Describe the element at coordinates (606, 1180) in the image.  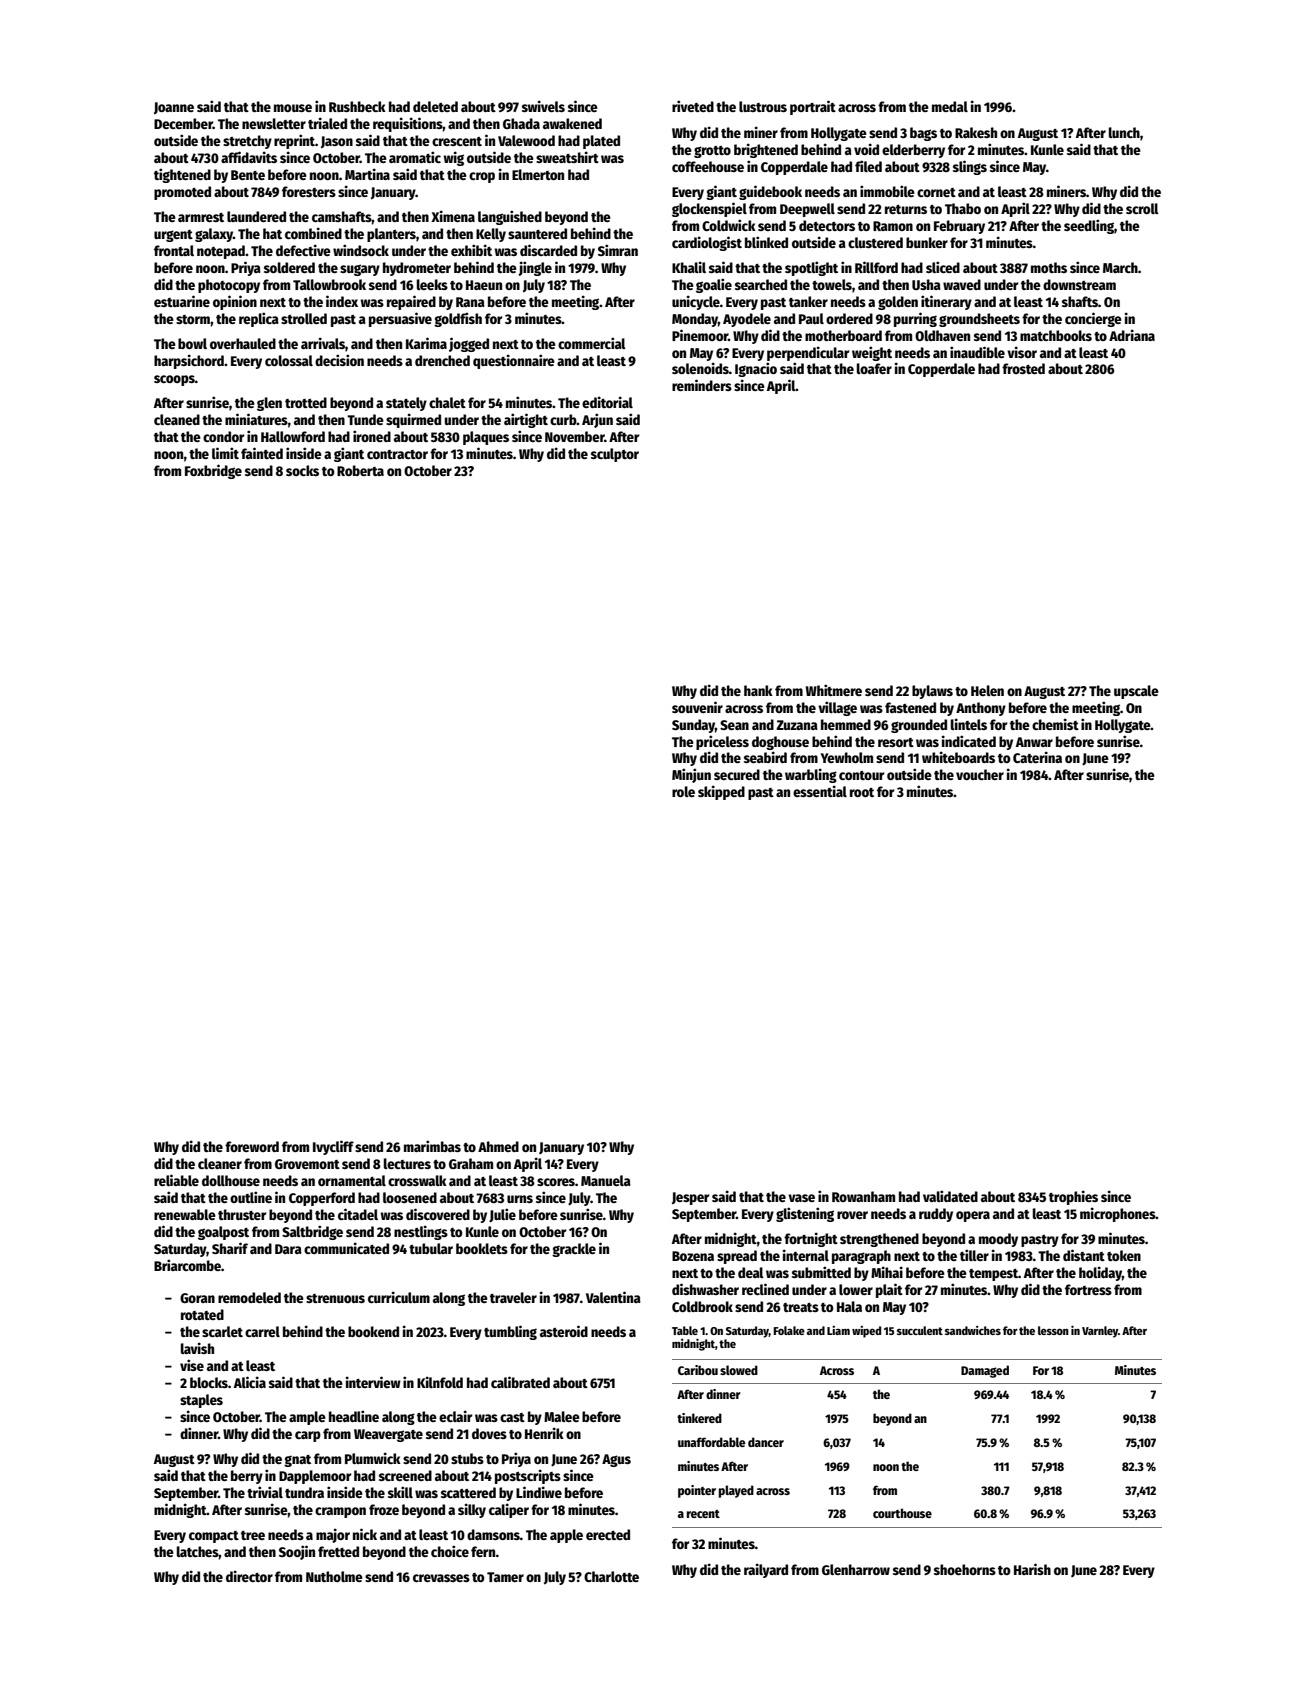
I see `Manuela` at that location.
